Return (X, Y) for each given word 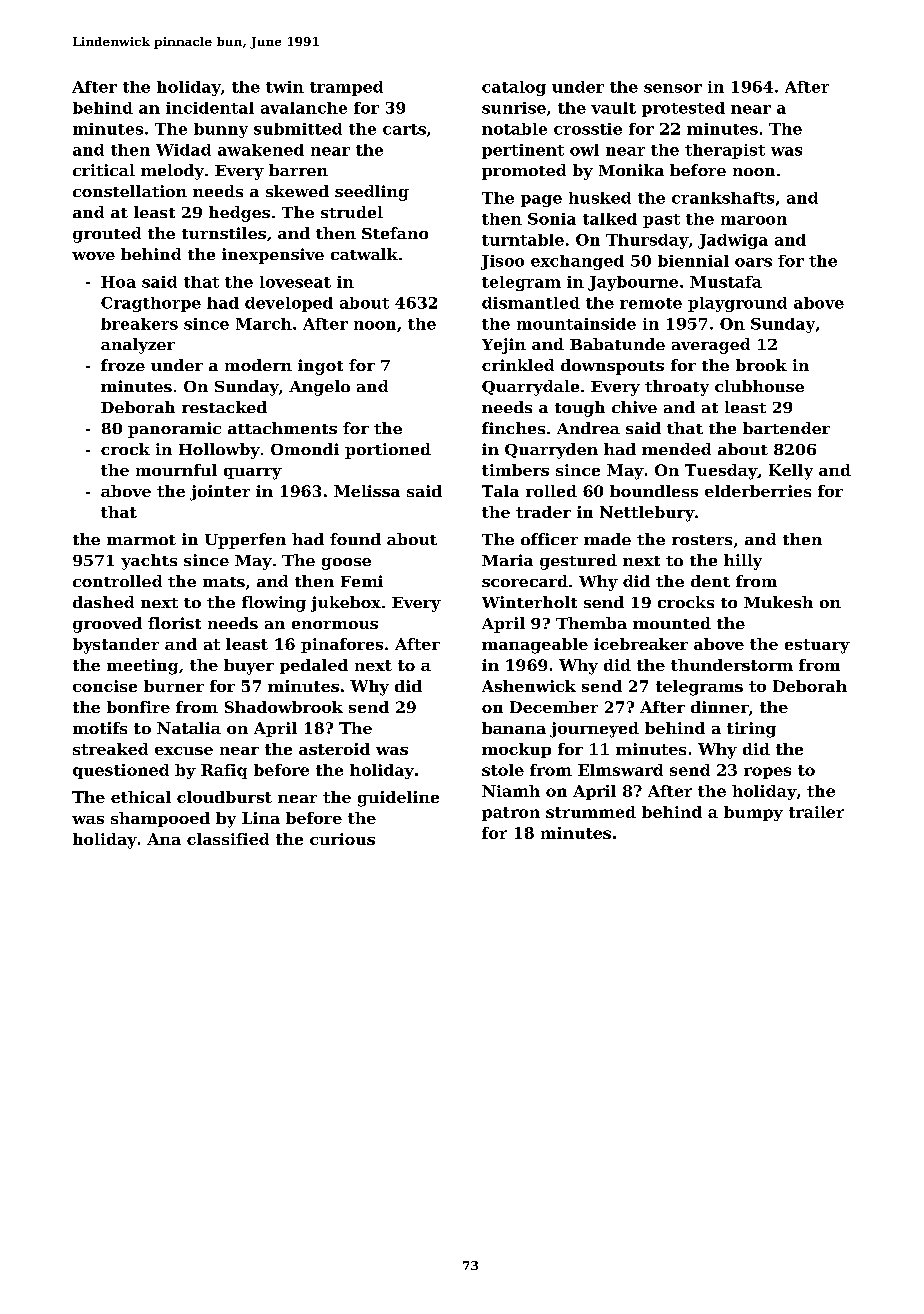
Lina (261, 818)
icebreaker (641, 644)
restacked (224, 407)
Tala (500, 491)
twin (285, 87)
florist (174, 623)
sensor (673, 88)
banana (514, 728)
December (554, 707)
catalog (514, 88)
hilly (743, 562)
